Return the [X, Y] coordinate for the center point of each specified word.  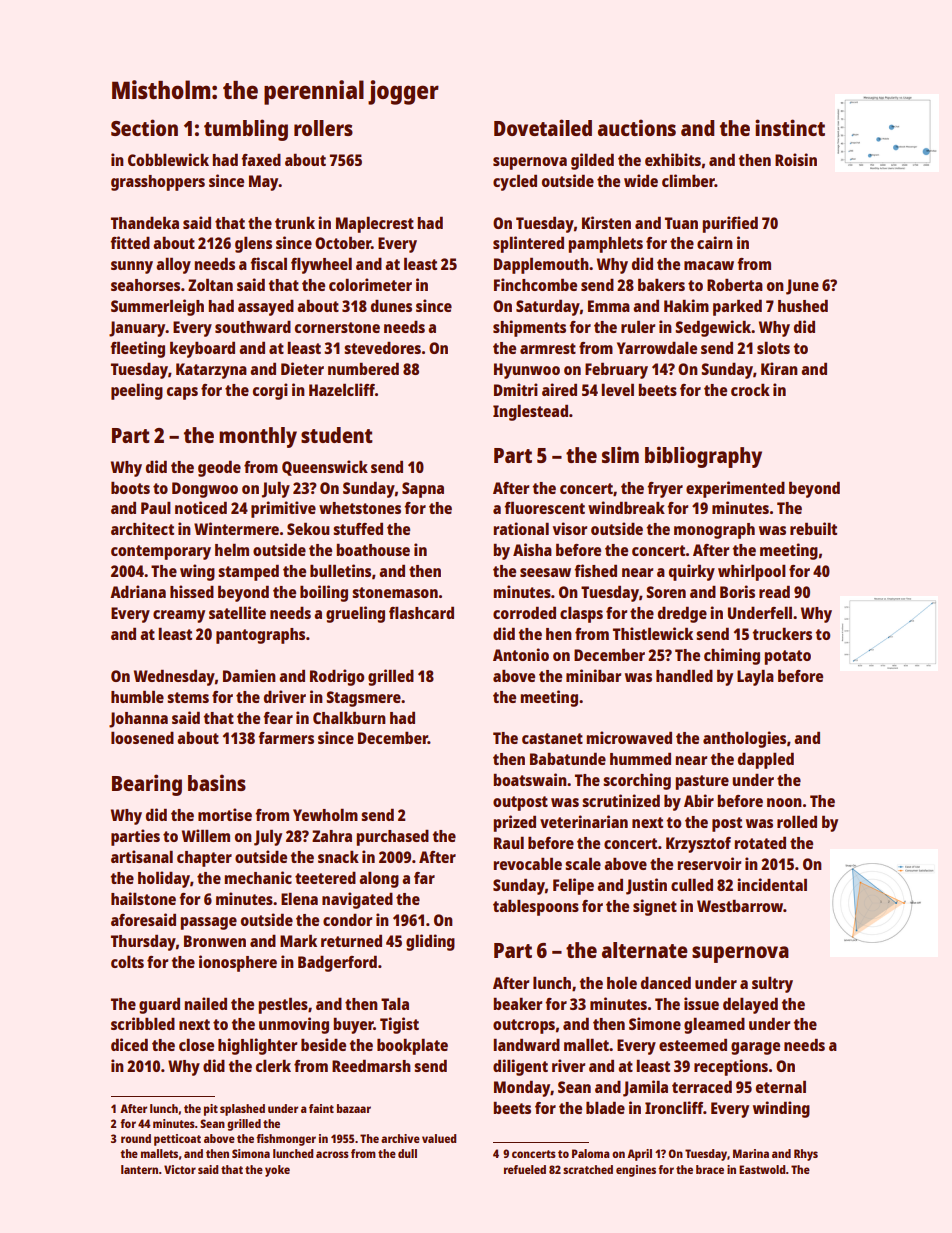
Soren [666, 592]
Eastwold [762, 1169]
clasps [581, 614]
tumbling [246, 130]
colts [127, 961]
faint [321, 1108]
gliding [430, 942]
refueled [525, 1169]
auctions [637, 127]
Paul [156, 507]
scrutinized [621, 800]
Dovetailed [543, 127]
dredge [682, 614]
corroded [524, 612]
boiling [324, 593]
